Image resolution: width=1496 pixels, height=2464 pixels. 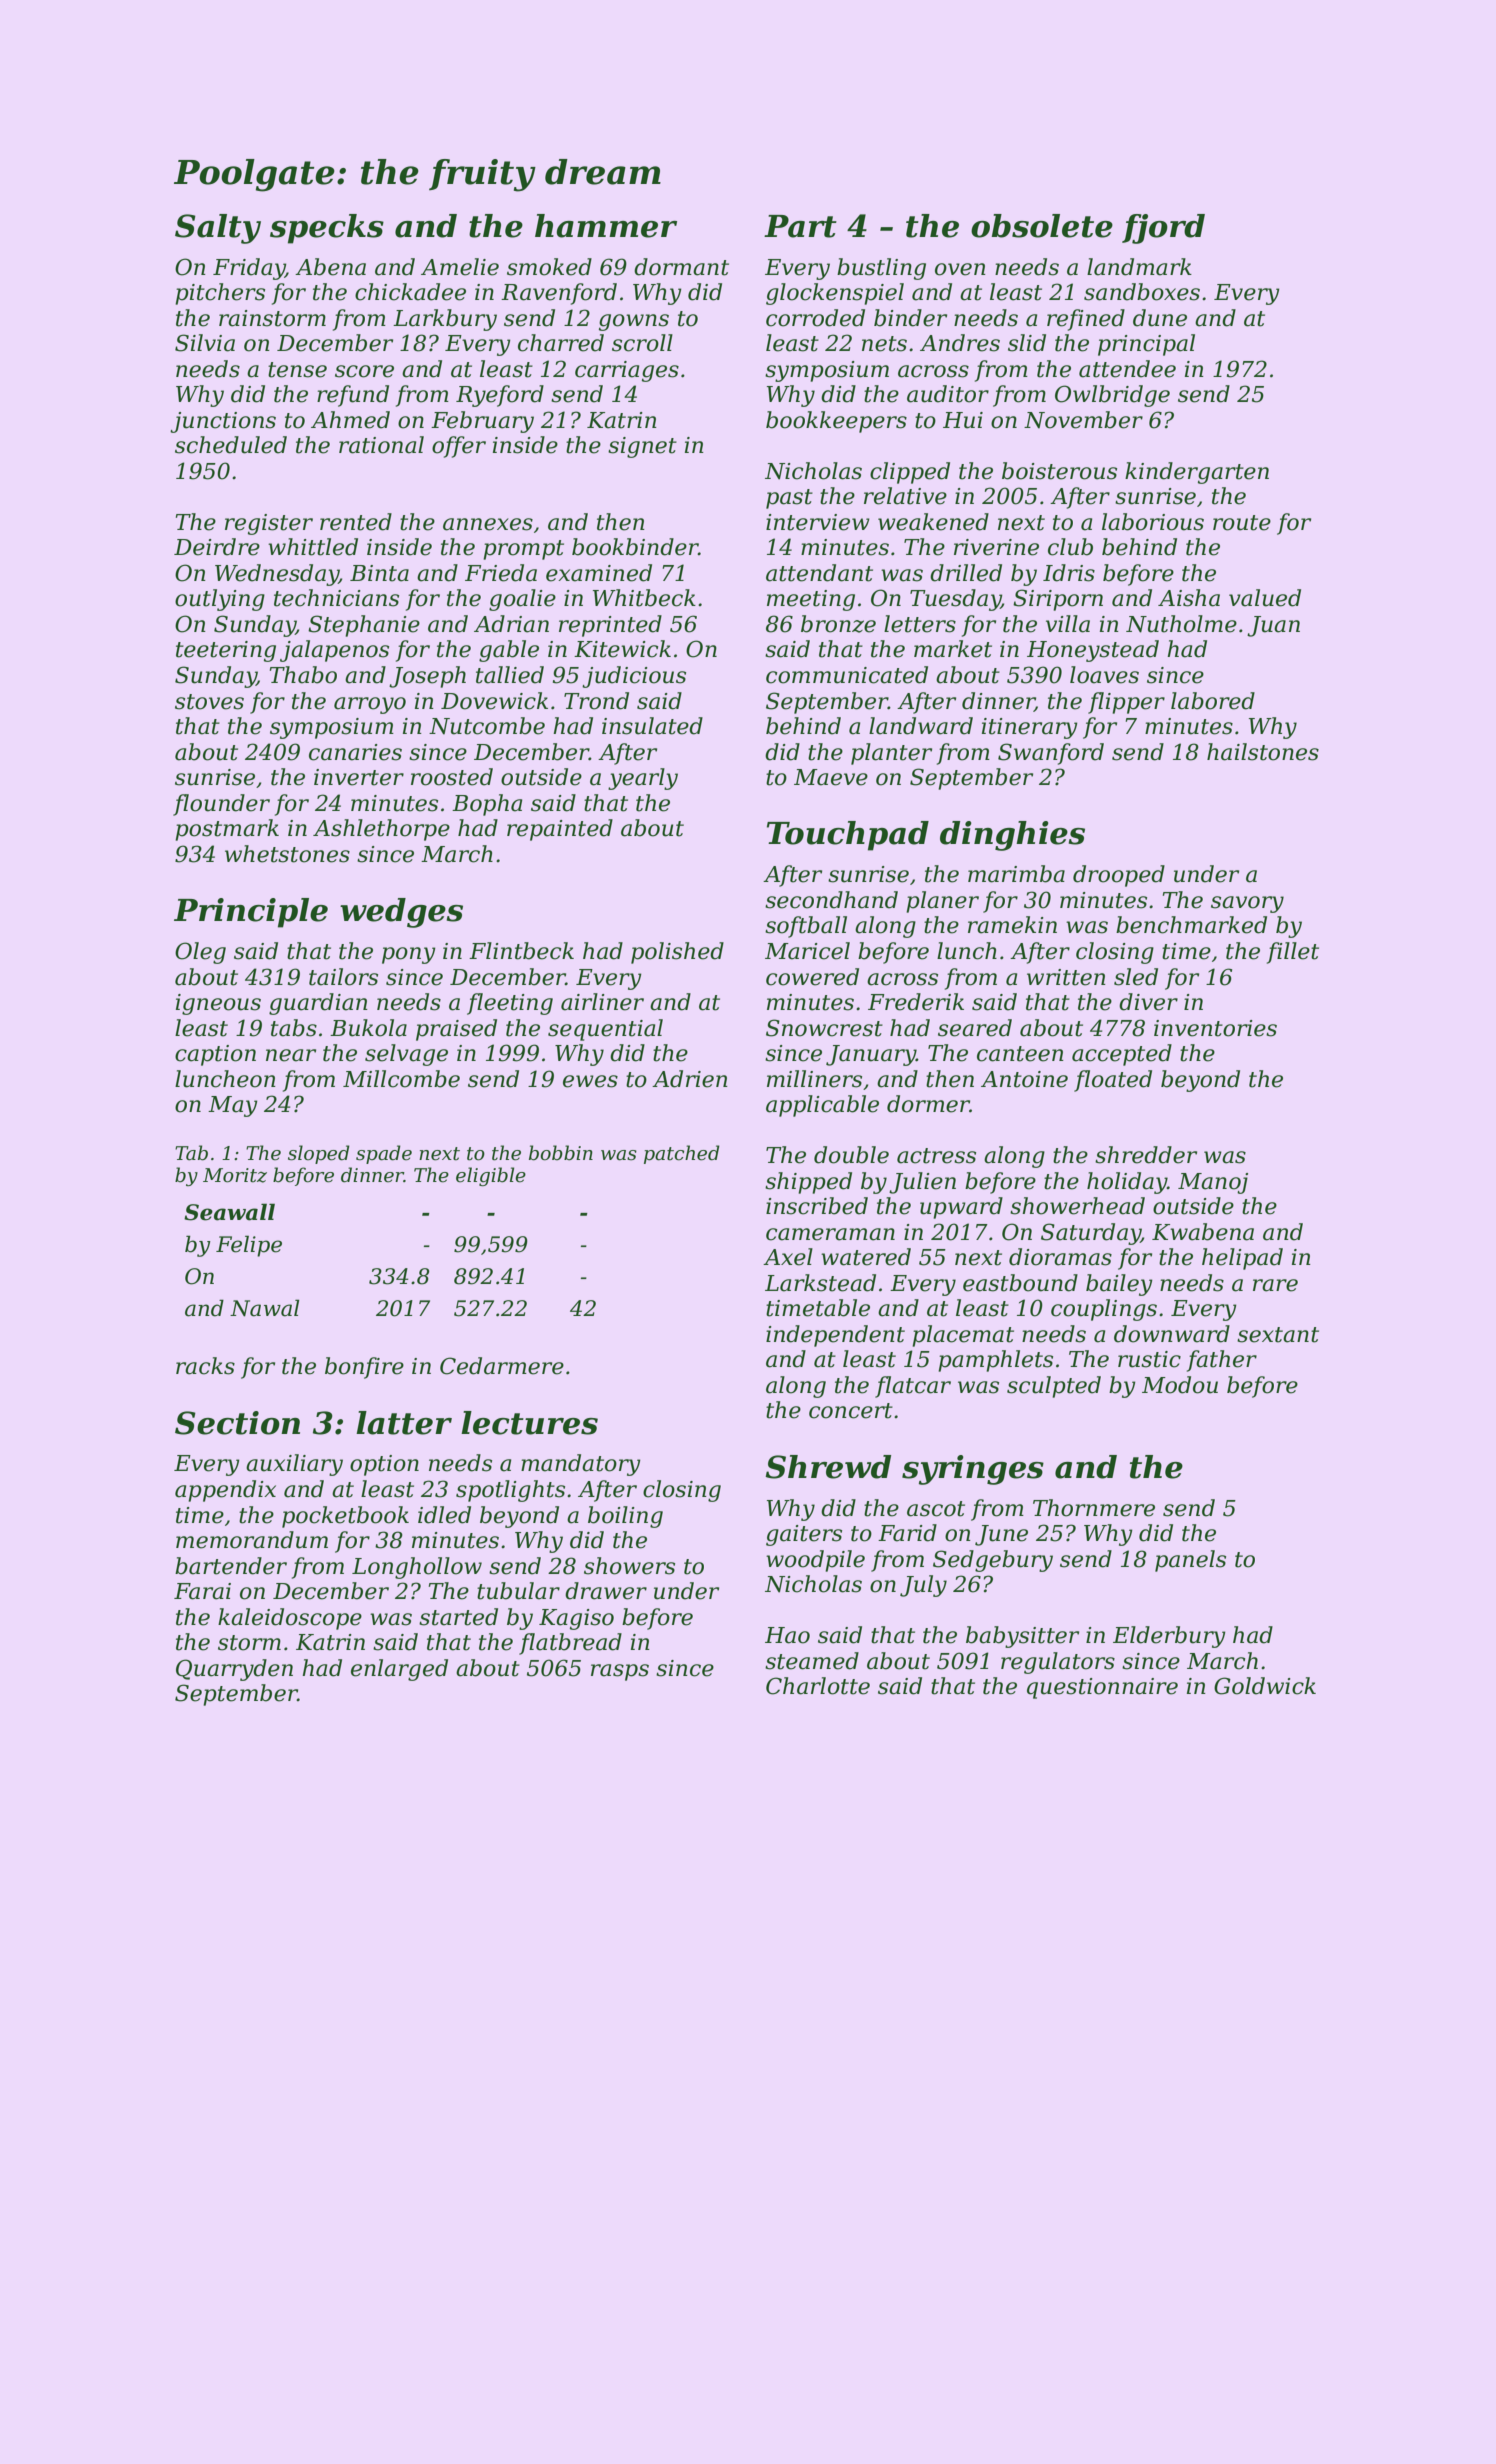 What do you see at coordinates (973, 1470) in the screenshot?
I see `syringes` at bounding box center [973, 1470].
